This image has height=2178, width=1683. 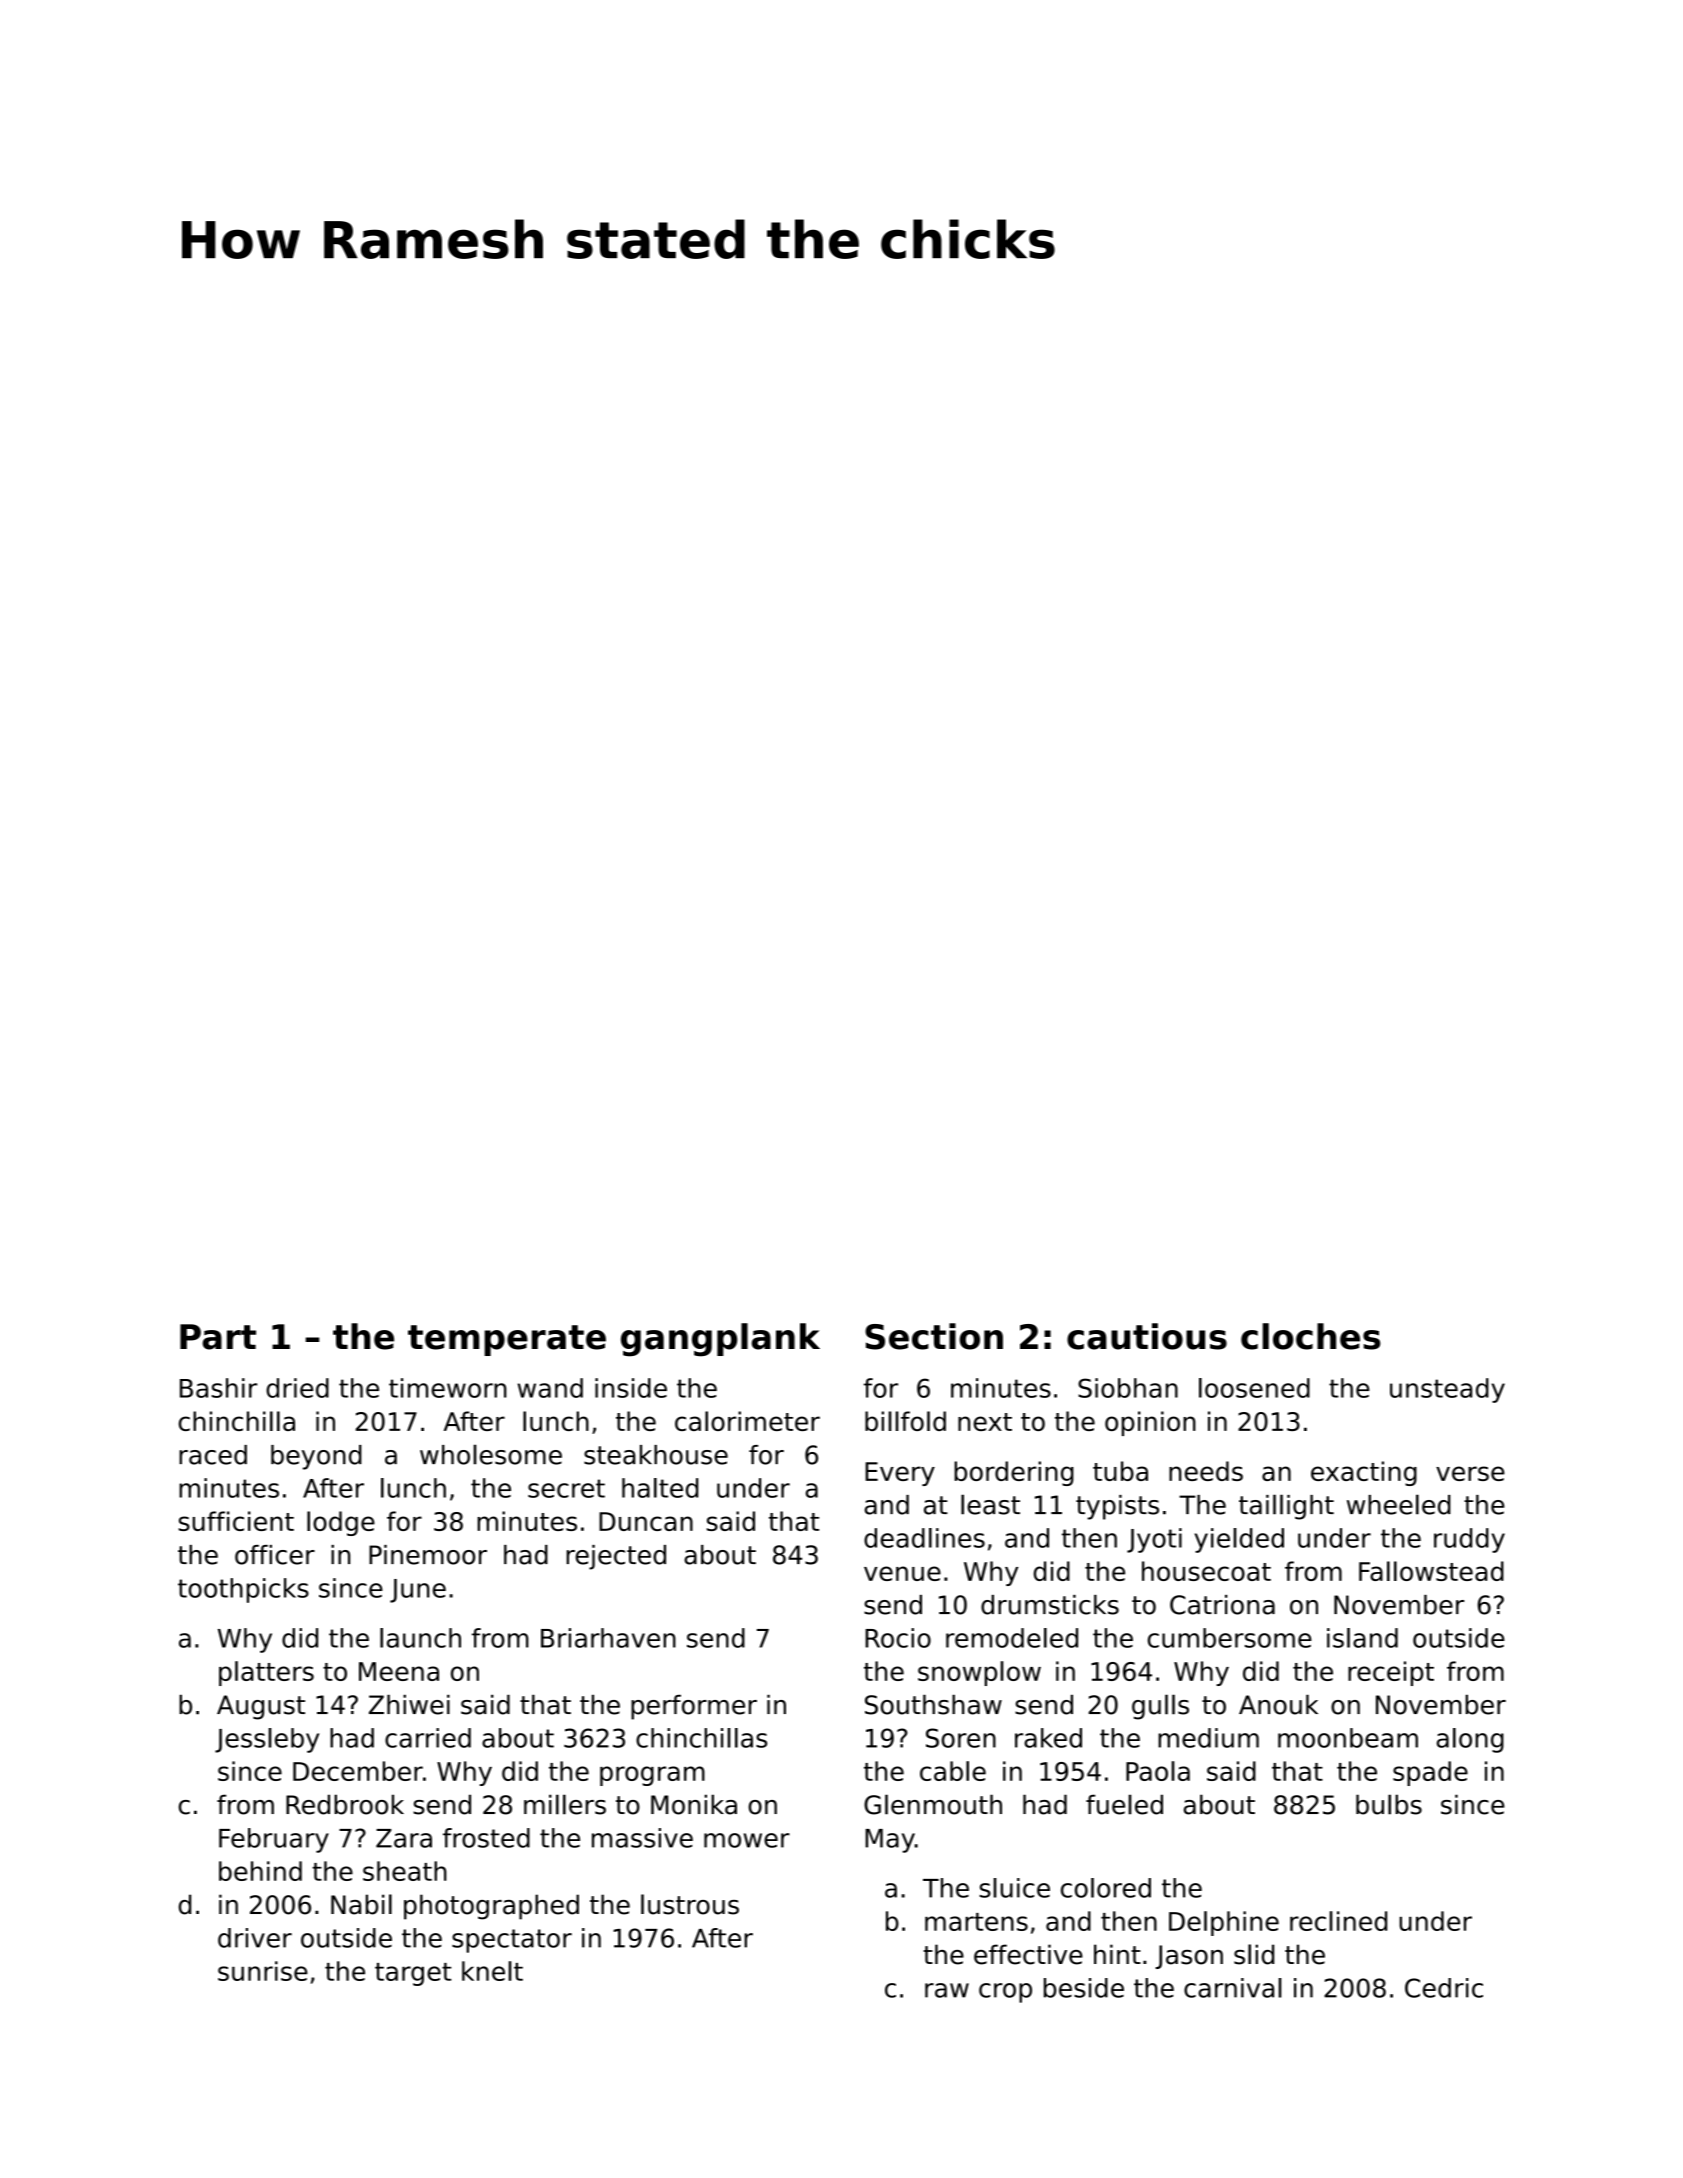 What do you see at coordinates (1005, 1993) in the image?
I see `crop` at bounding box center [1005, 1993].
